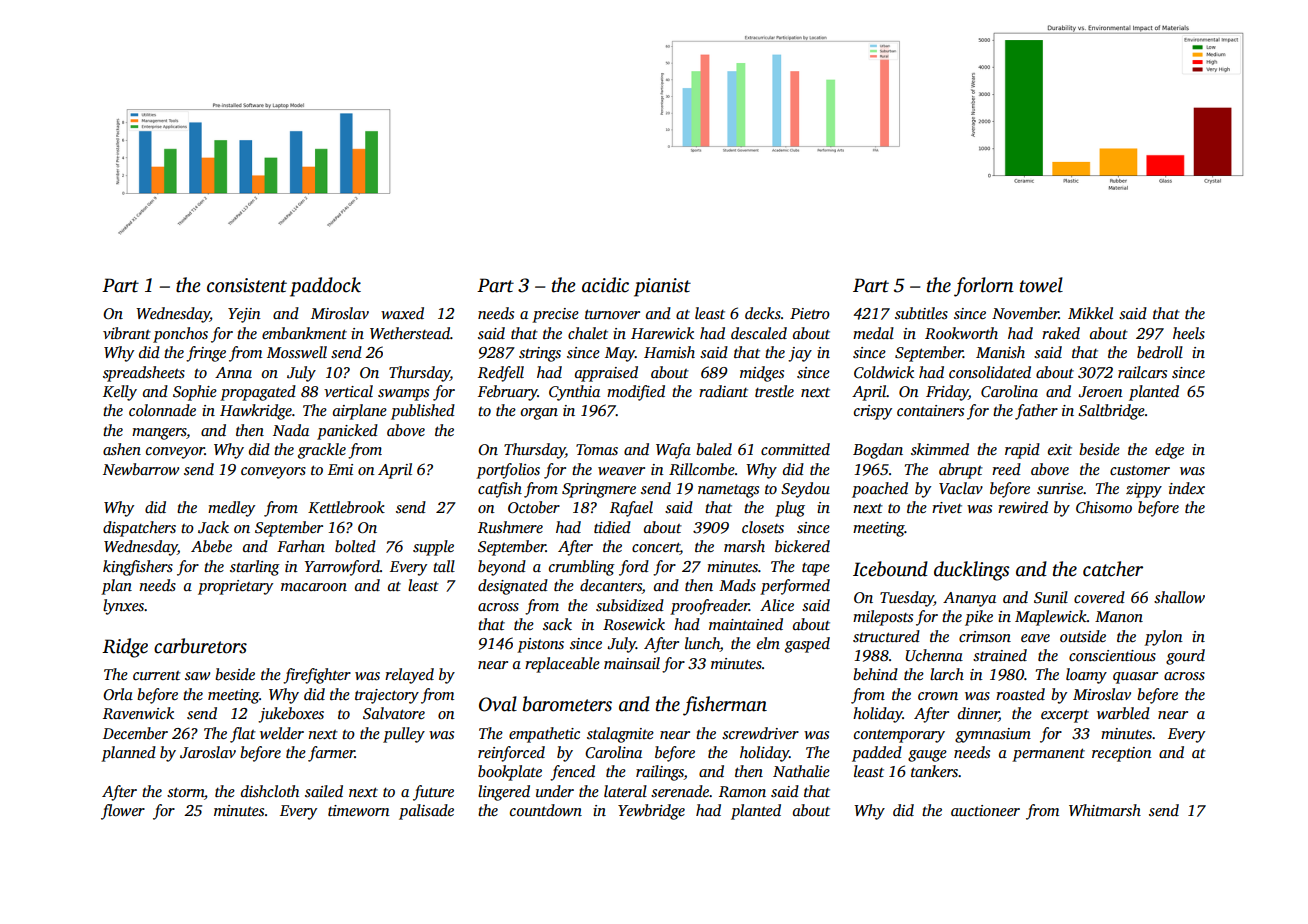 The image size is (1308, 924). What do you see at coordinates (197, 676) in the screenshot?
I see `saw` at bounding box center [197, 676].
